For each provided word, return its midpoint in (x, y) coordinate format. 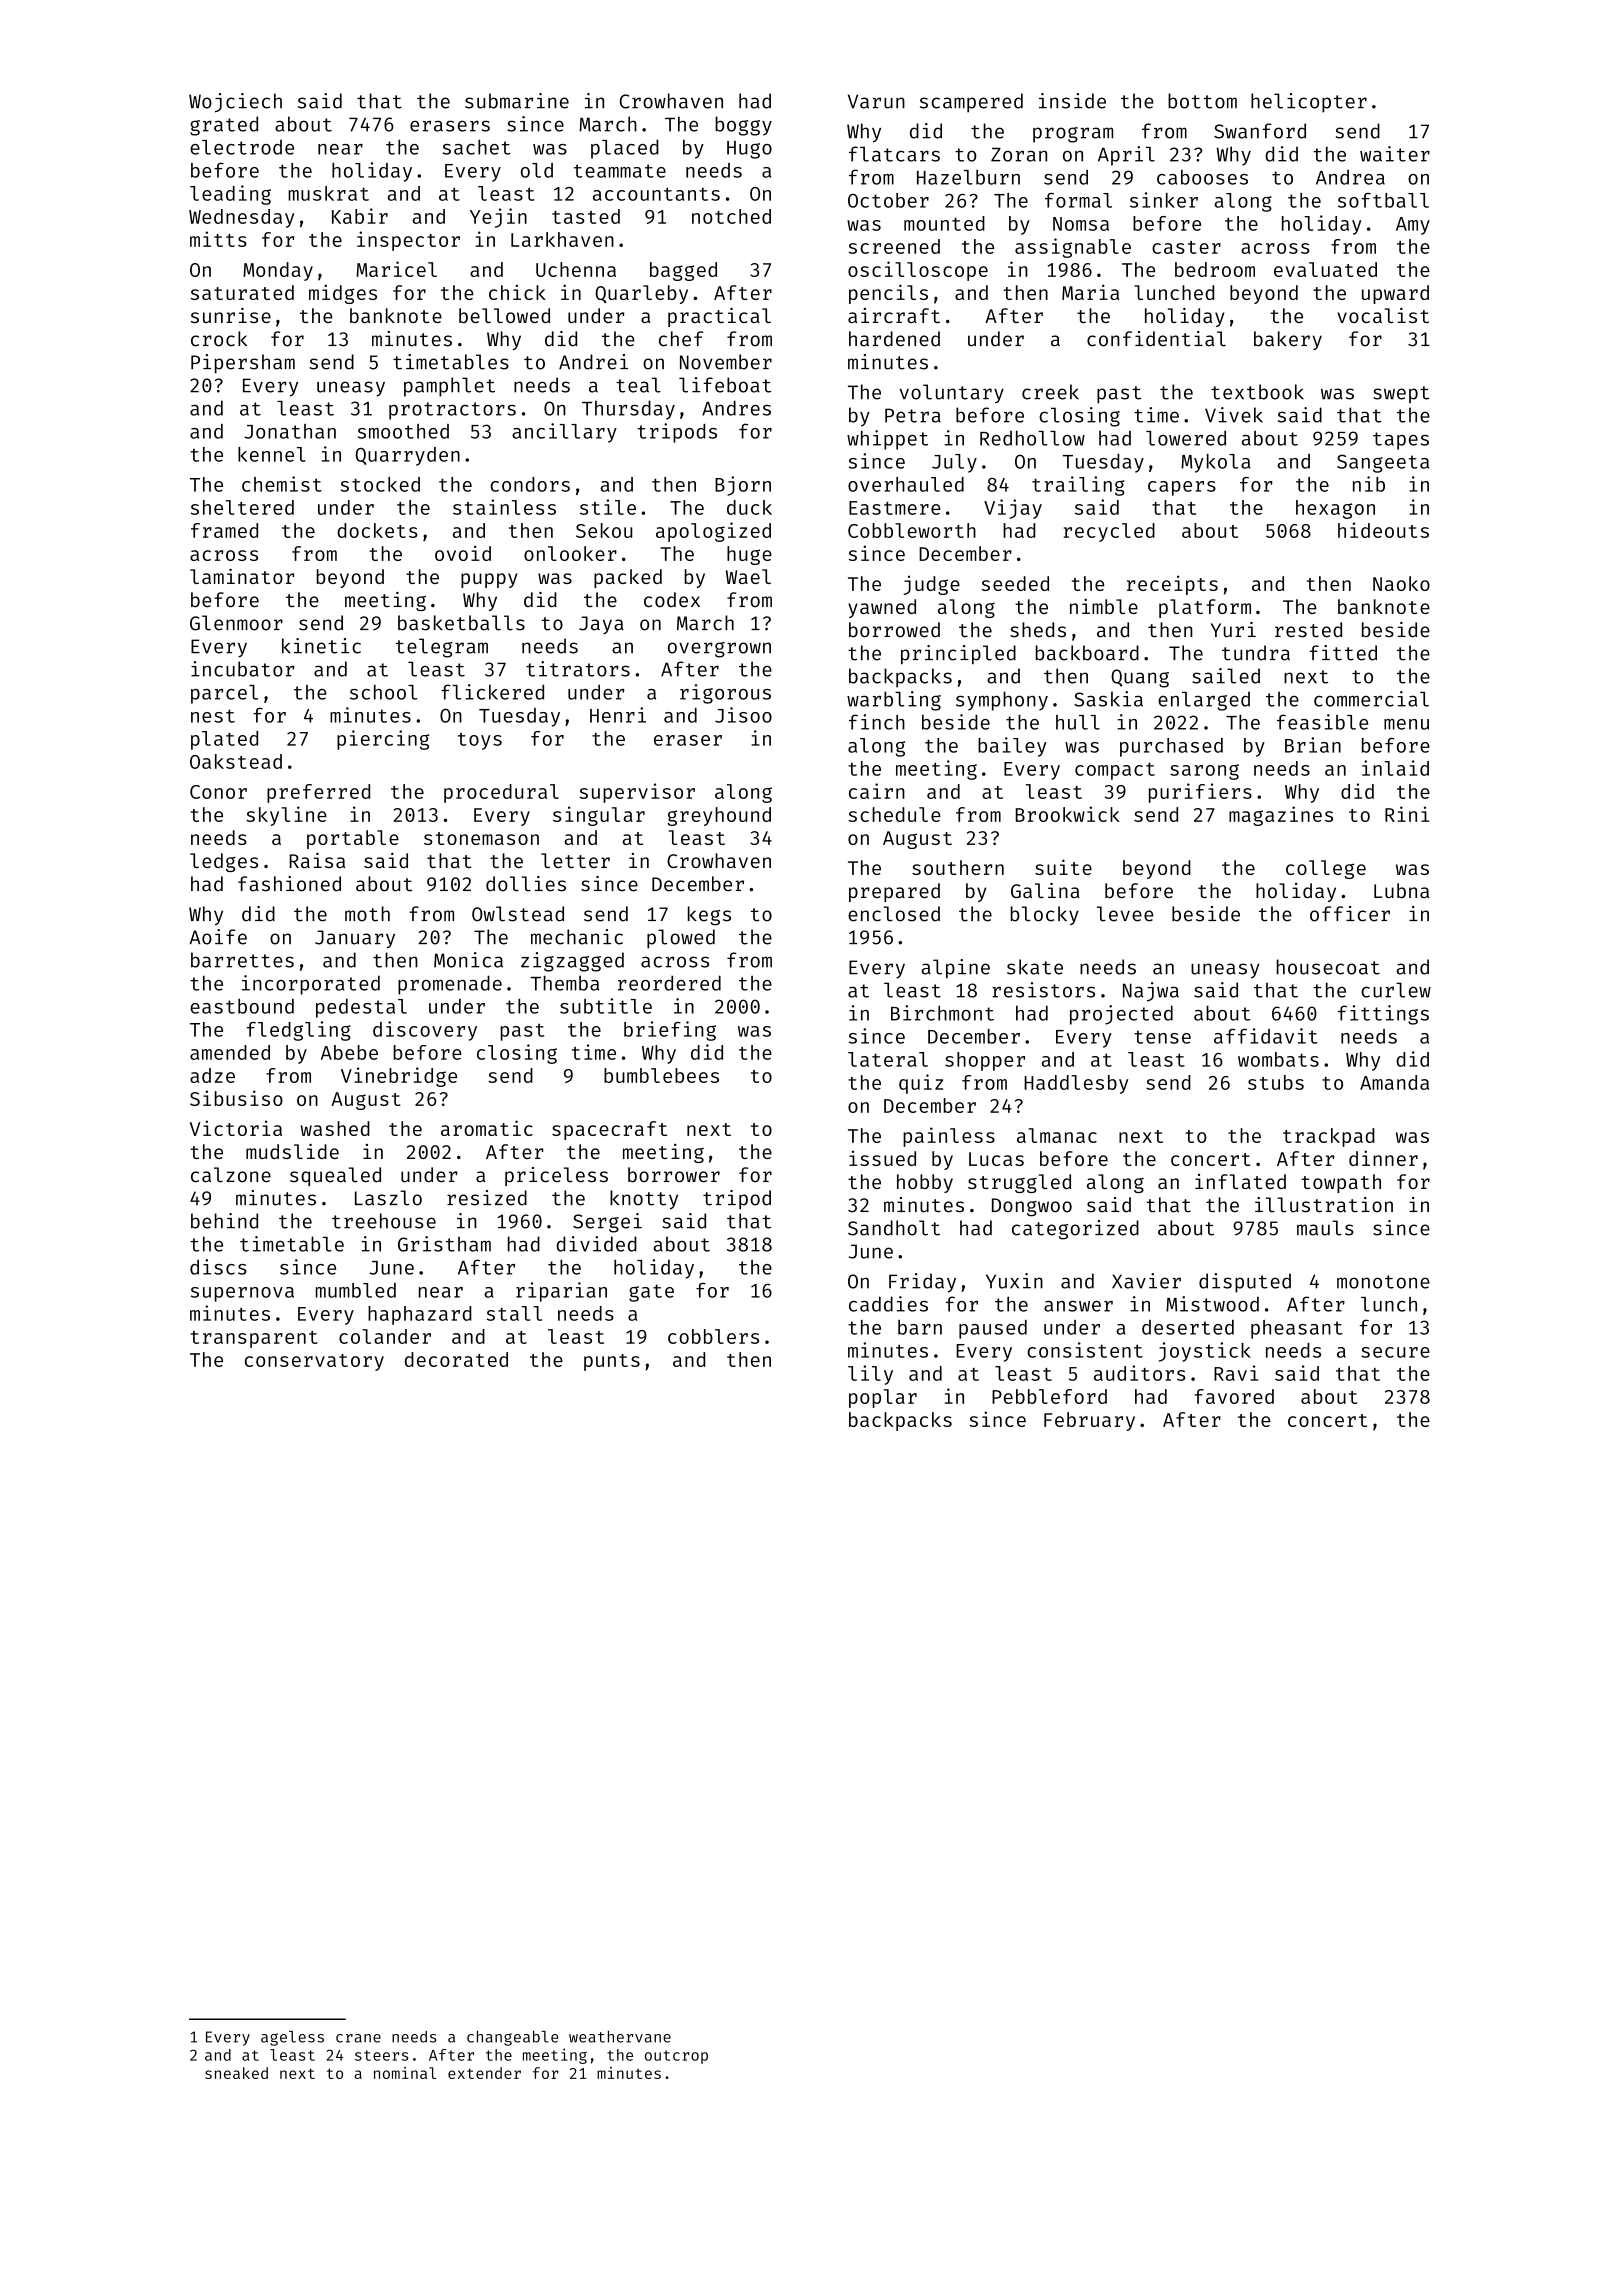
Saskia (1108, 699)
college (1326, 869)
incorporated (311, 985)
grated (224, 126)
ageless (292, 2038)
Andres (736, 408)
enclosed (894, 914)
